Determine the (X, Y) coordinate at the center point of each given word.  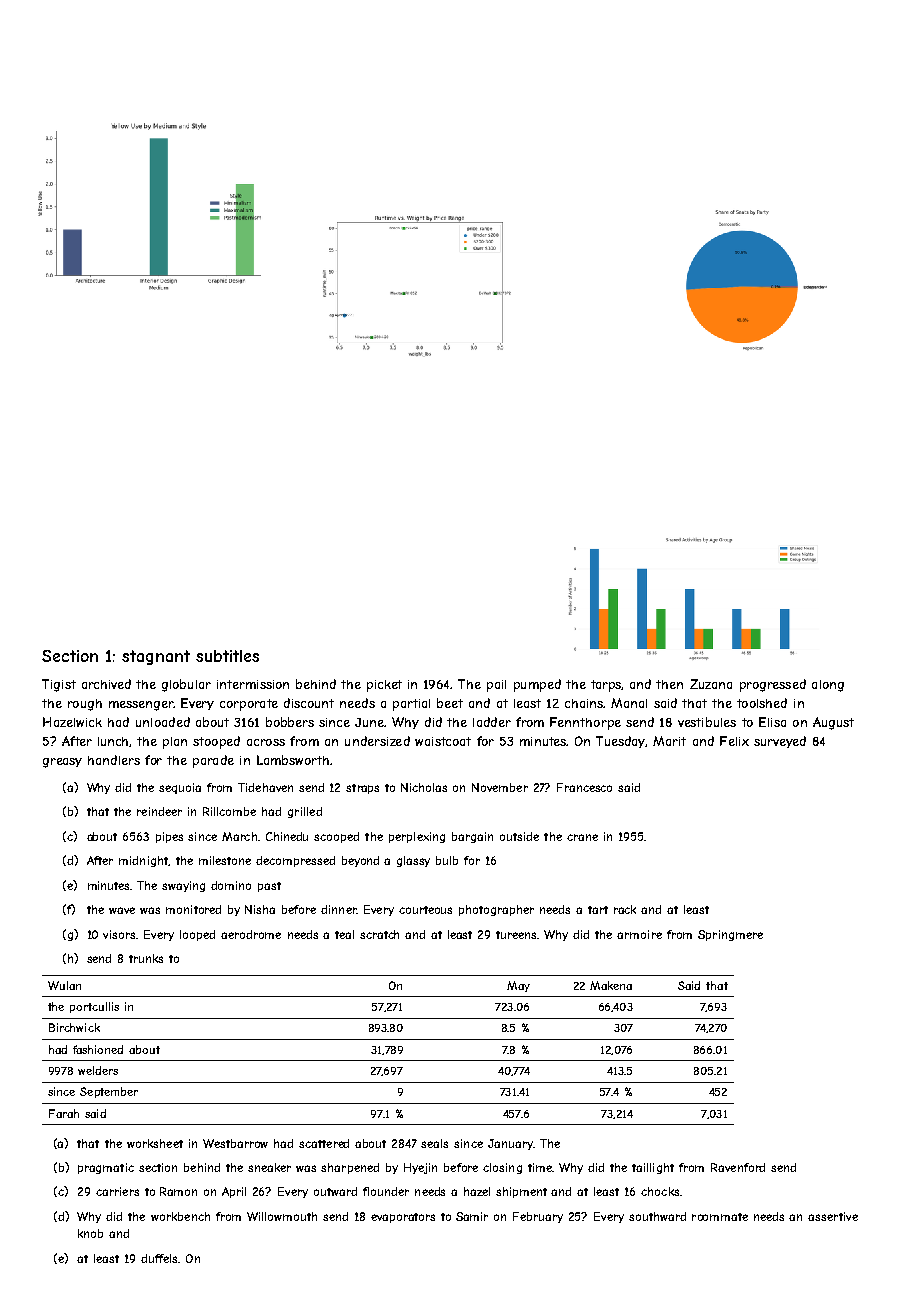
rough (85, 705)
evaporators (403, 1218)
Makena (611, 985)
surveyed (780, 742)
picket (384, 686)
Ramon (178, 1191)
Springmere (730, 935)
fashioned (98, 1049)
